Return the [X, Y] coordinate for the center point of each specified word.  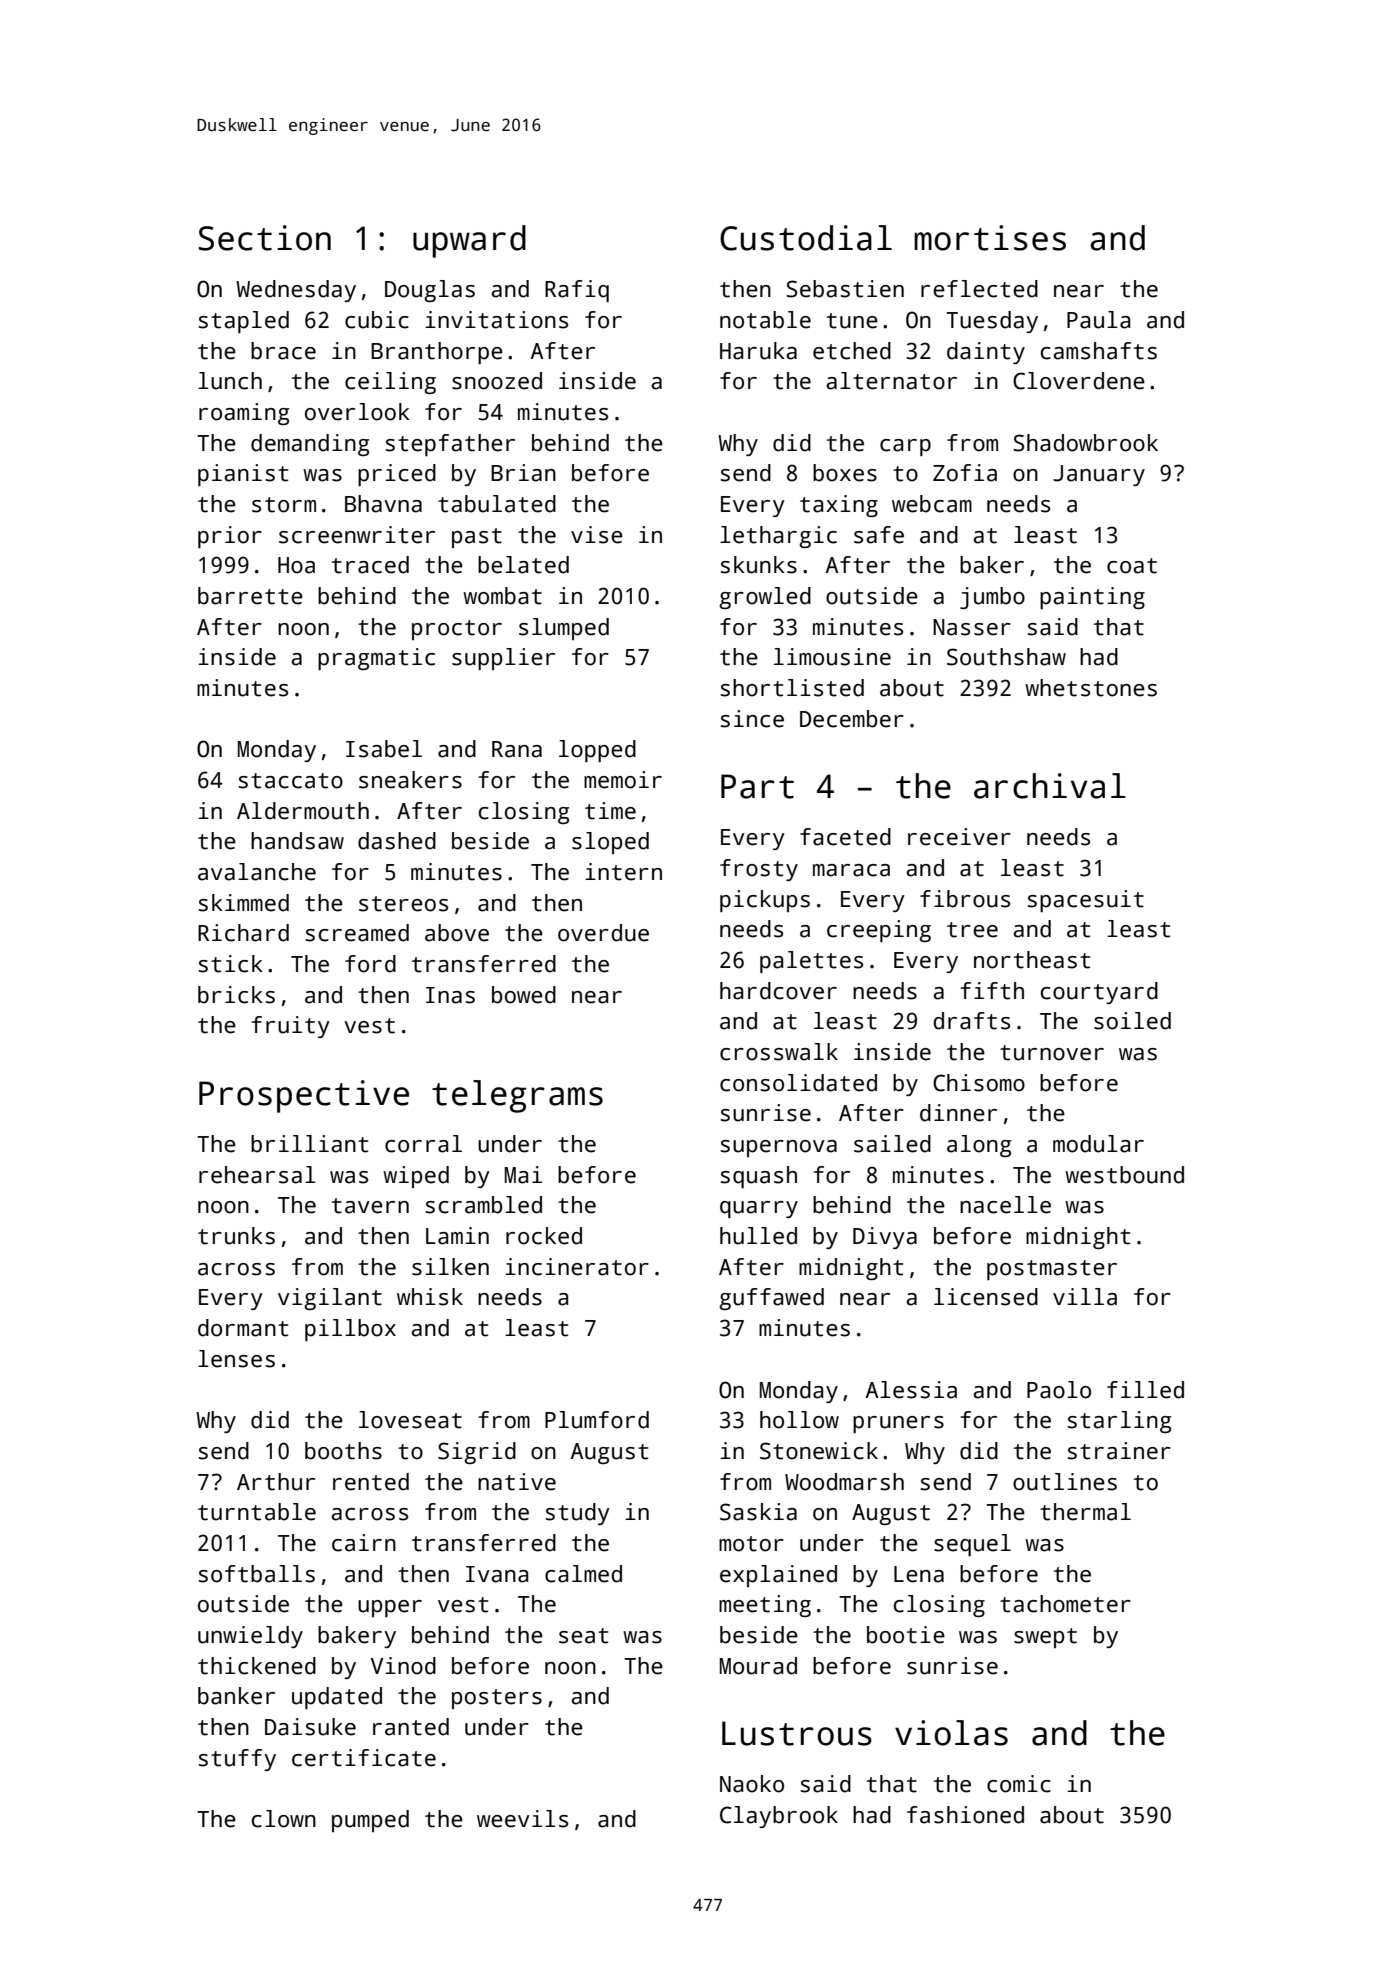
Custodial [806, 238]
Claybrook [779, 1817]
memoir [623, 780]
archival [1050, 786]
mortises [990, 238]
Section [265, 238]
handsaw [297, 841]
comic [1019, 1784]
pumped [370, 1821]
